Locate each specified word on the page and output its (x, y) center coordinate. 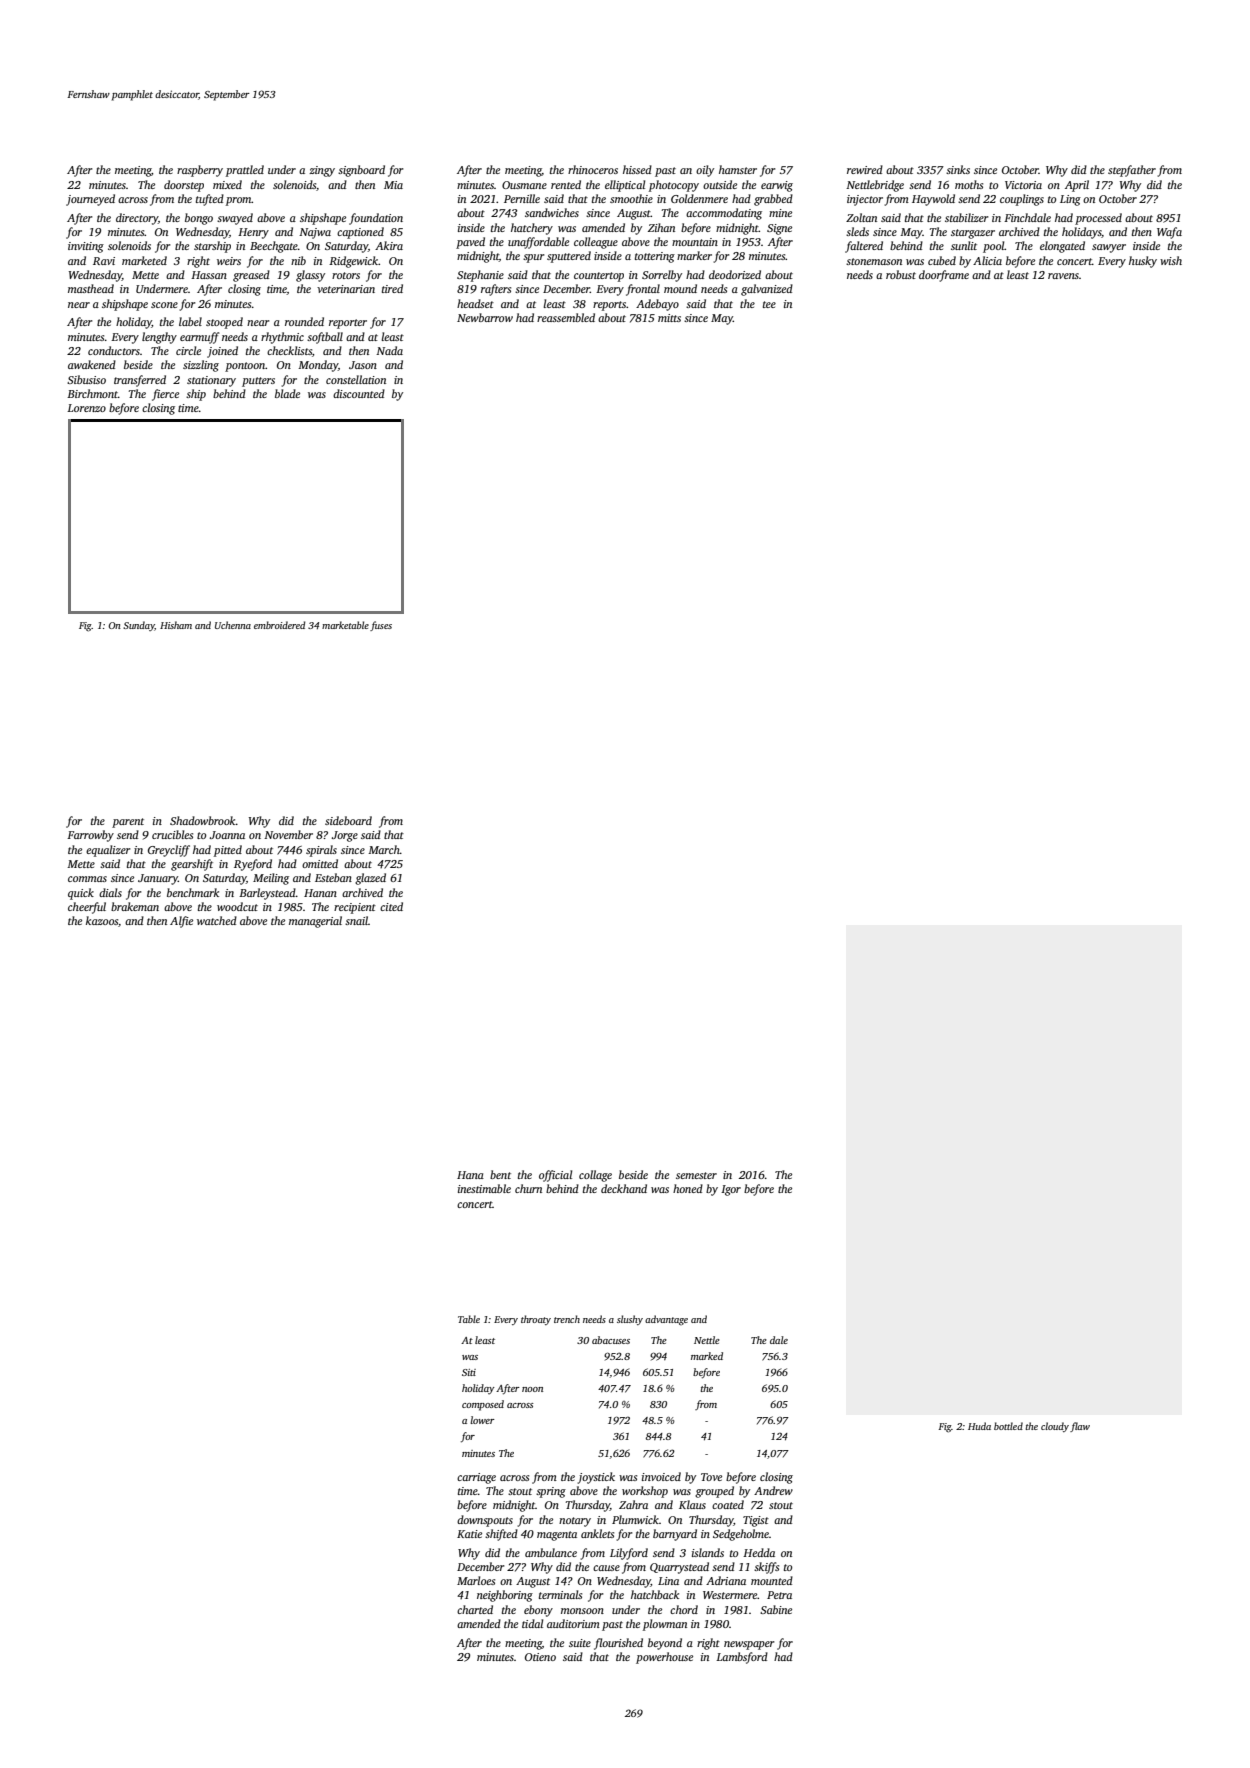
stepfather (1132, 171)
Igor (731, 1190)
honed (688, 1188)
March (384, 849)
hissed (637, 169)
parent (128, 823)
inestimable (484, 1188)
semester (696, 1175)
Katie (469, 1534)
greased (251, 276)
